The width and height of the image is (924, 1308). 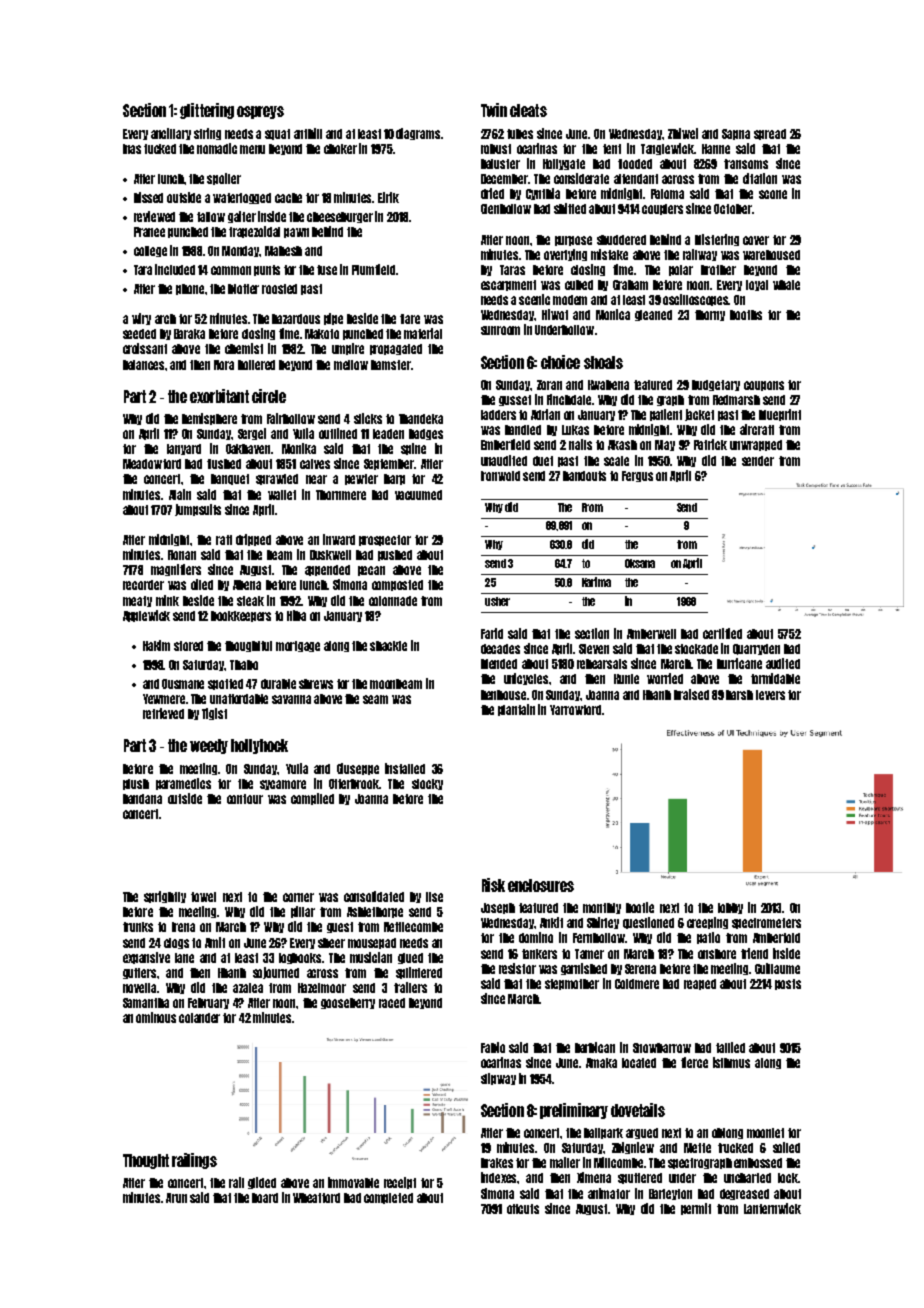 What do you see at coordinates (396, 349) in the image?
I see `propagated` at bounding box center [396, 349].
